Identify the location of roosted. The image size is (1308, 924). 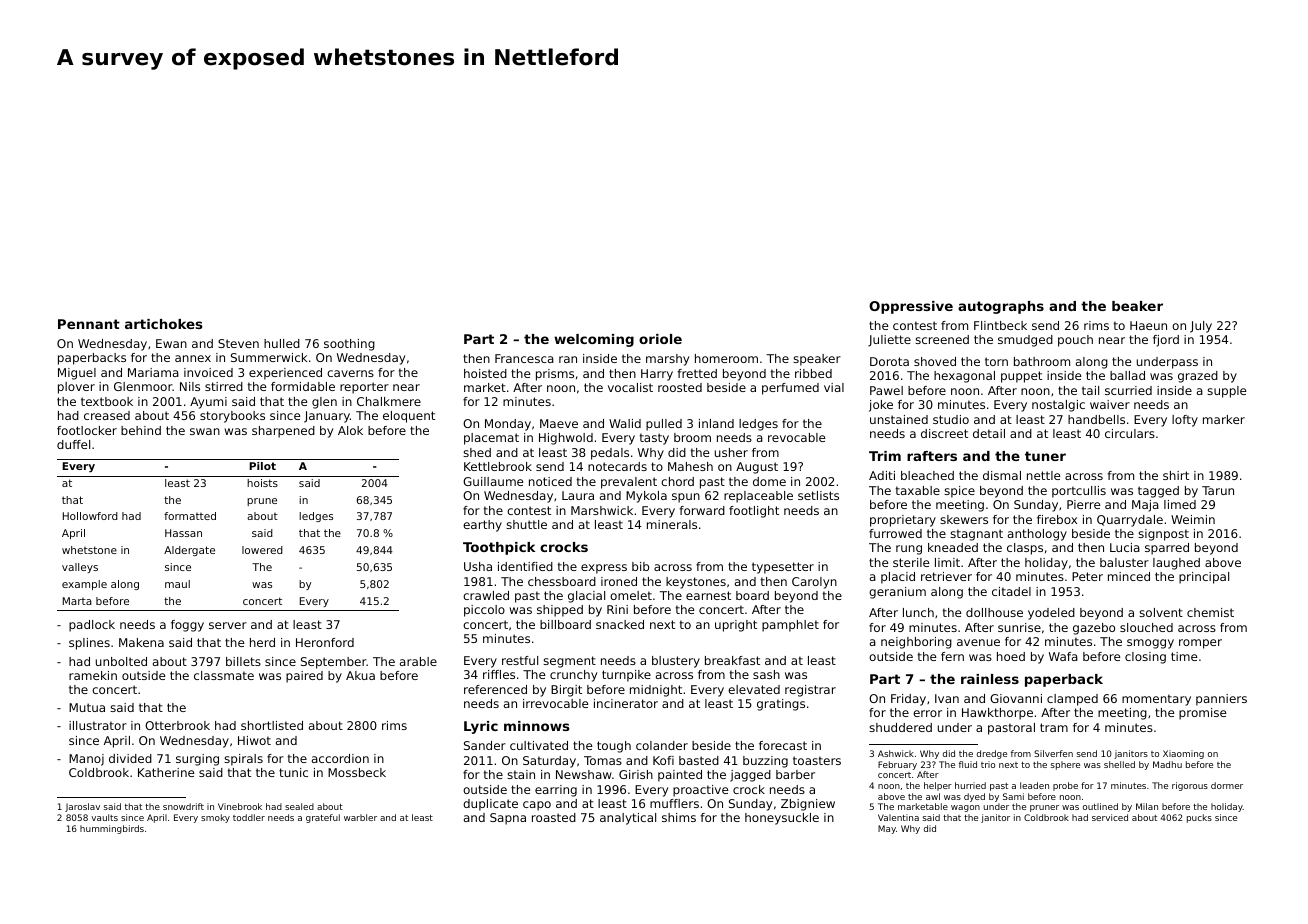
(680, 387).
